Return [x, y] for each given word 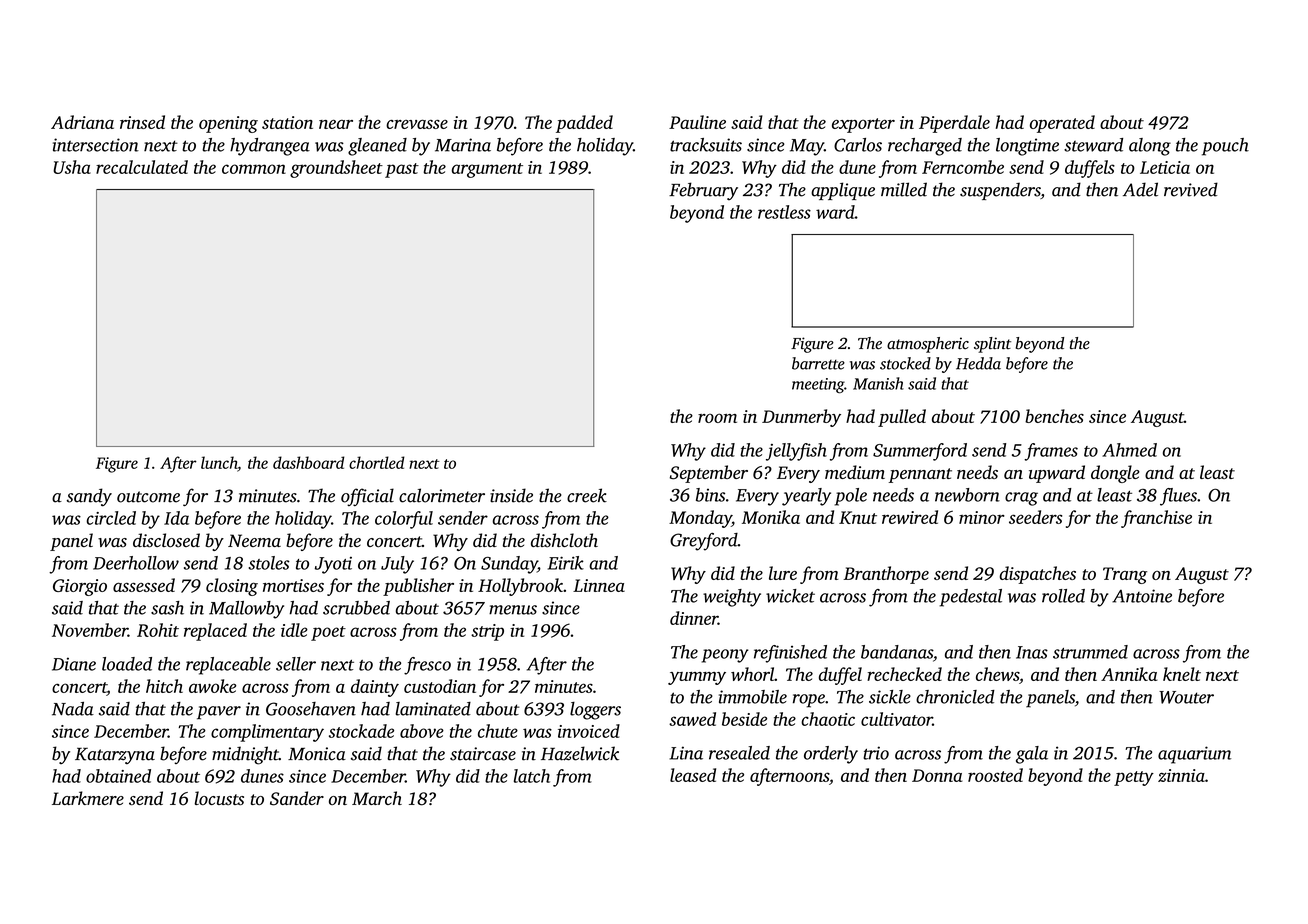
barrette [818, 363]
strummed [1090, 652]
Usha [72, 167]
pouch [1225, 147]
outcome [148, 497]
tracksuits [706, 145]
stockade [361, 731]
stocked [905, 363]
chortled [377, 462]
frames [1051, 452]
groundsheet [336, 169]
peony [725, 656]
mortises [293, 585]
